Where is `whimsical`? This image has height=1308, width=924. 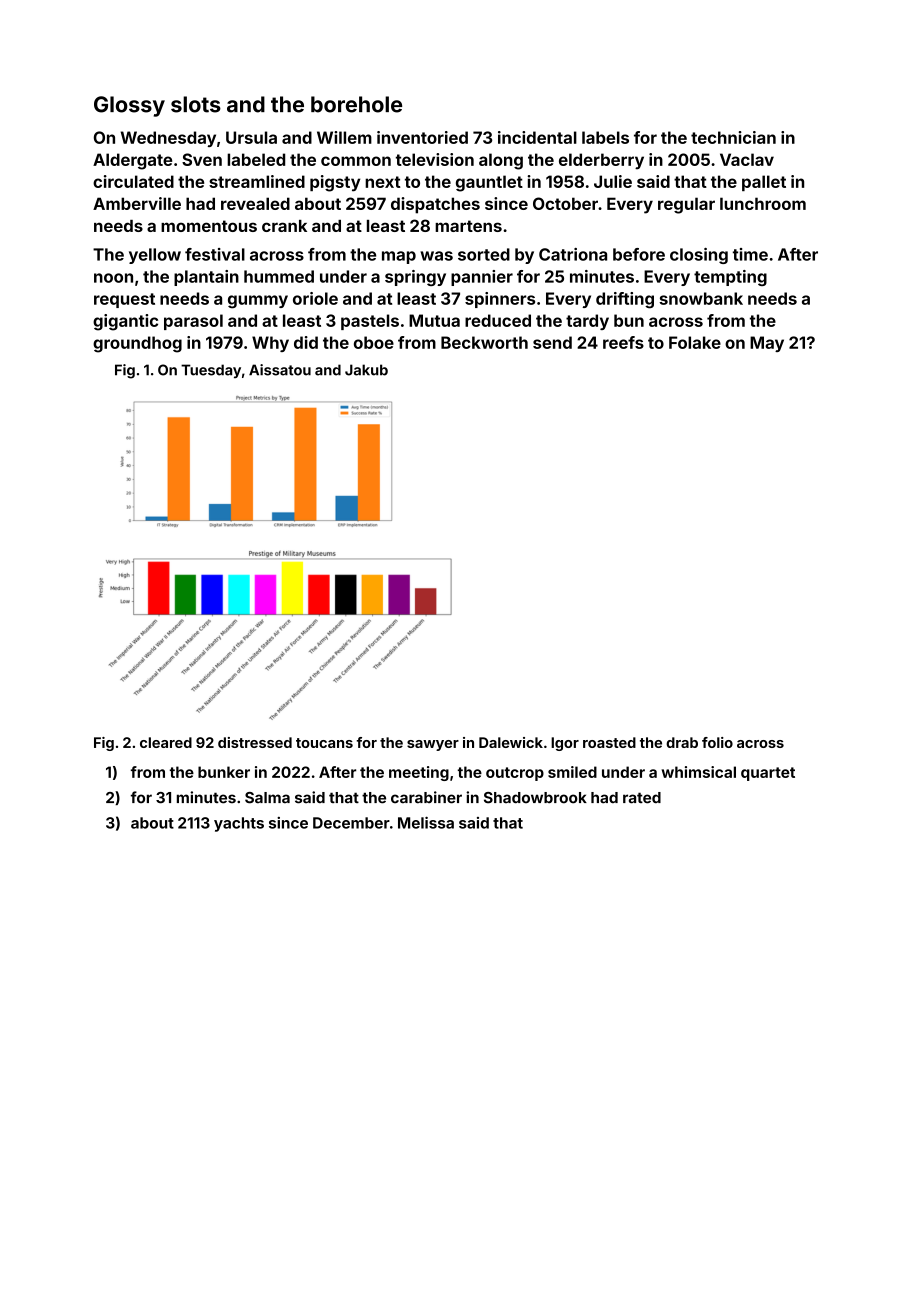
whimsical is located at coordinates (698, 772).
